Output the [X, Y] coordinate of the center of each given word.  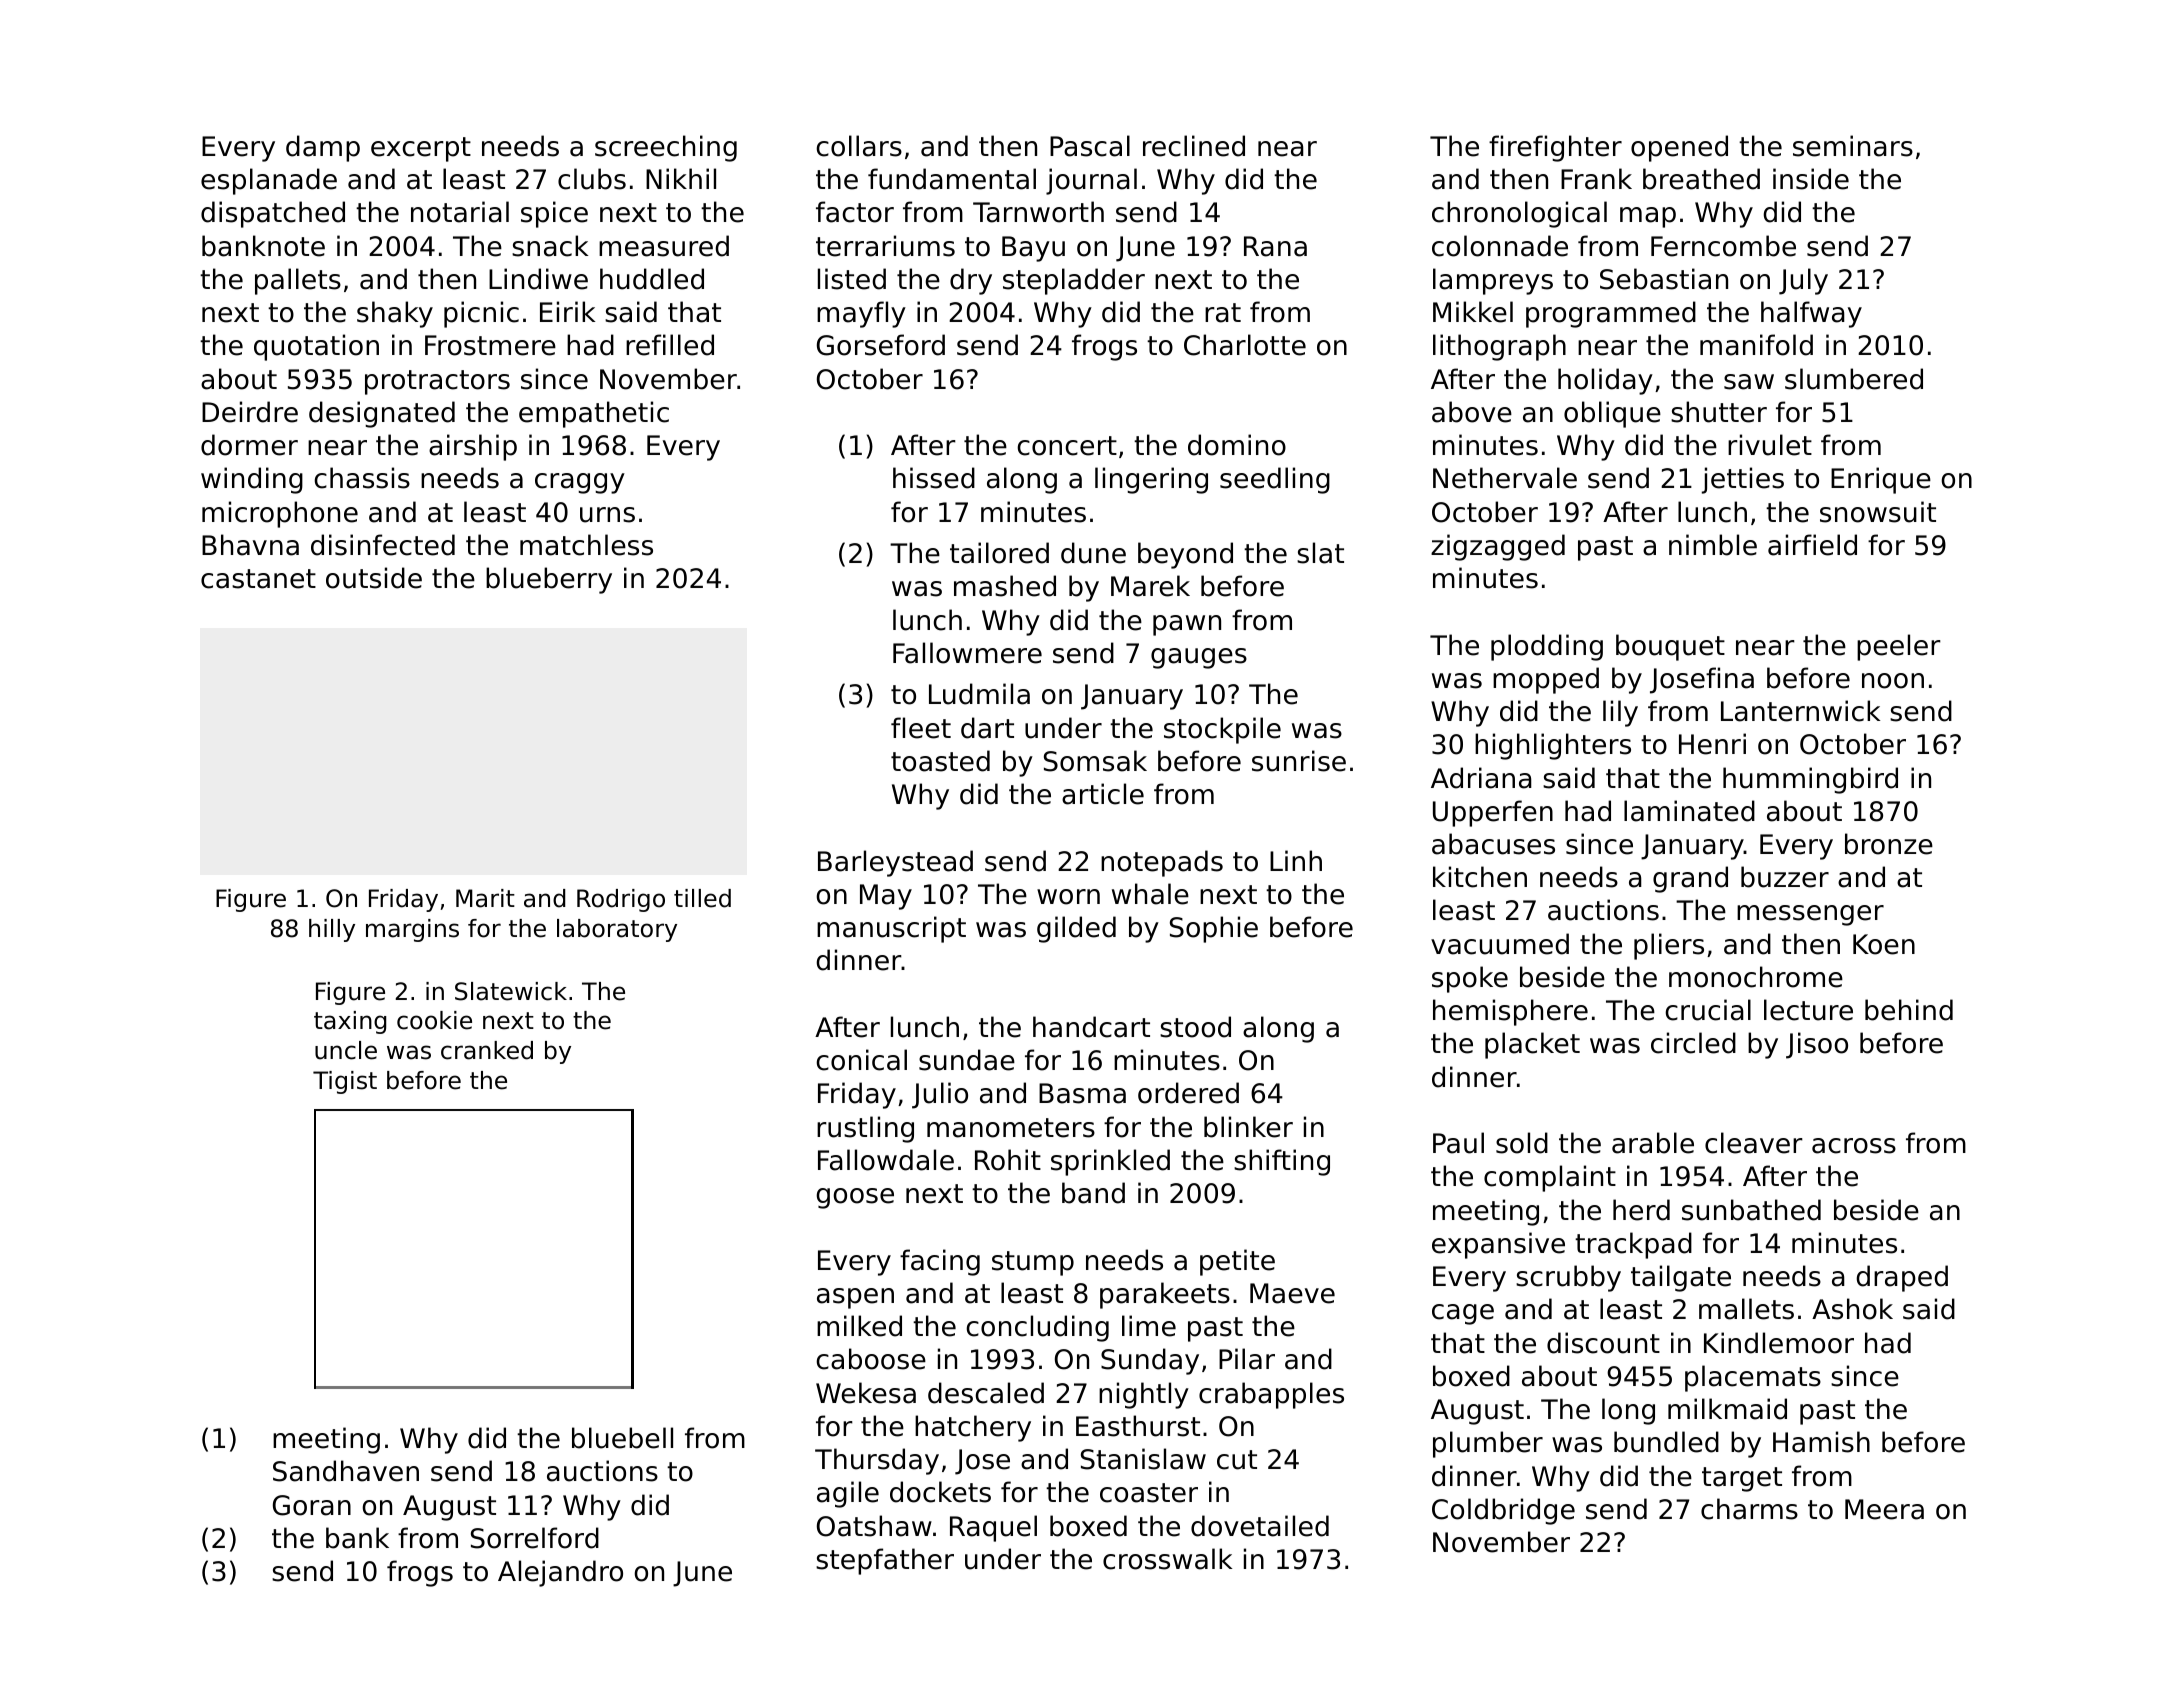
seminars [1853, 146]
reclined [1194, 146]
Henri [1712, 744]
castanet [258, 579]
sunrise [1299, 761]
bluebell [622, 1438]
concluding [1037, 1328]
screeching [666, 148]
